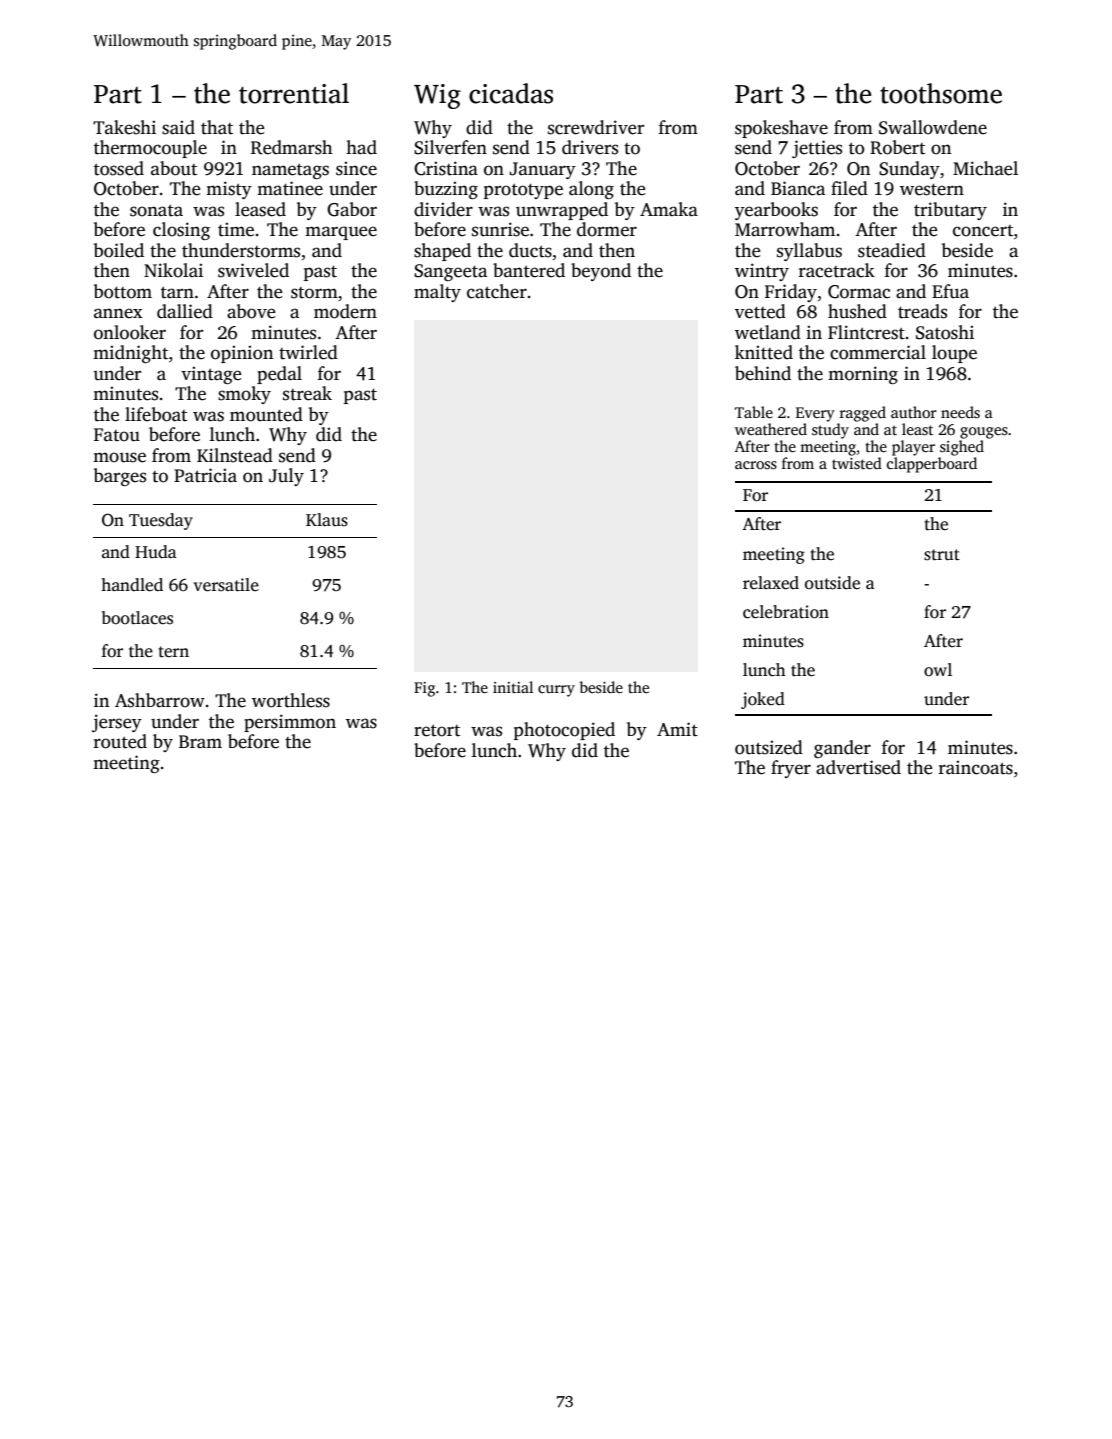  Describe the element at coordinates (817, 149) in the screenshot. I see `jetties` at that location.
